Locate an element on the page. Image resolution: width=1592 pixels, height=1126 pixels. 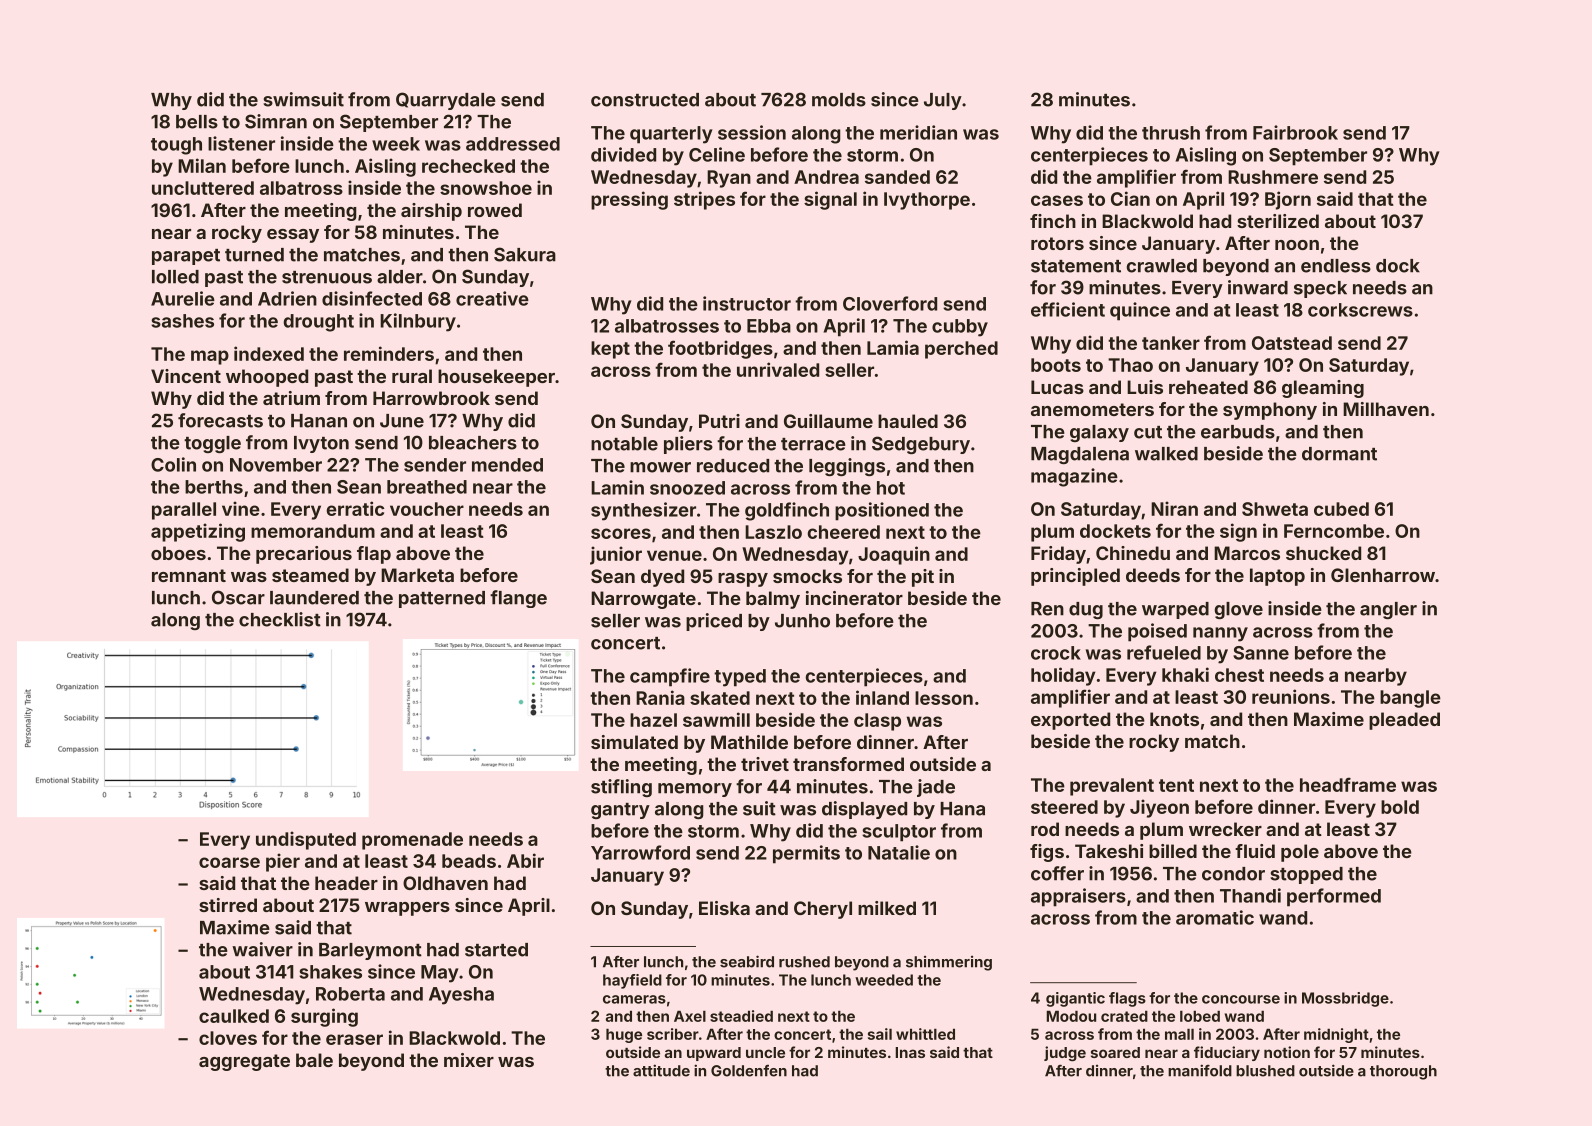
instructor is located at coordinates (747, 303).
